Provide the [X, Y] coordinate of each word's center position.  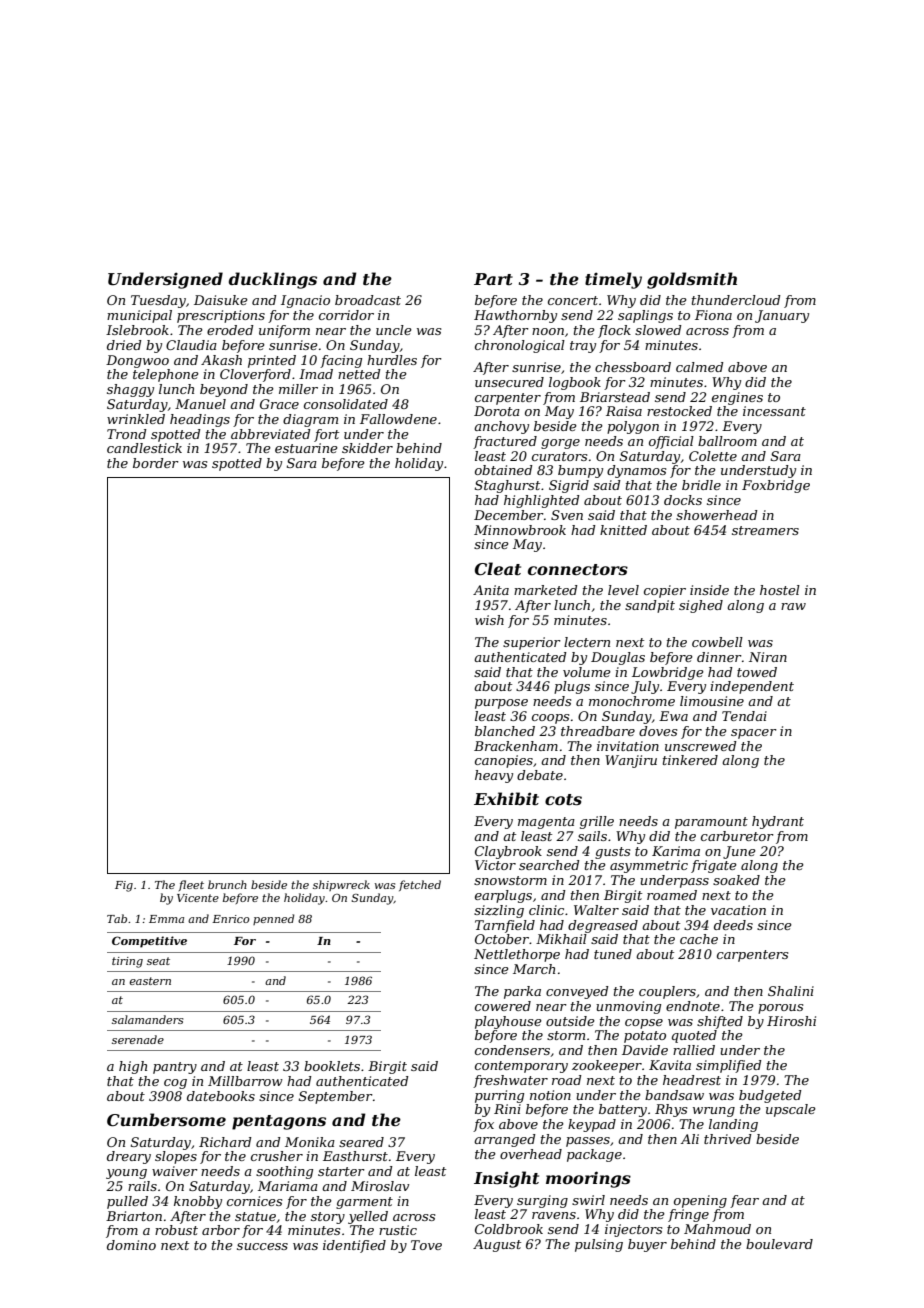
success [262, 1246]
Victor [495, 865]
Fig [124, 886]
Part [493, 279]
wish [489, 620]
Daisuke [221, 300]
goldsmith [692, 280]
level [623, 590]
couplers [667, 992]
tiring [127, 962]
